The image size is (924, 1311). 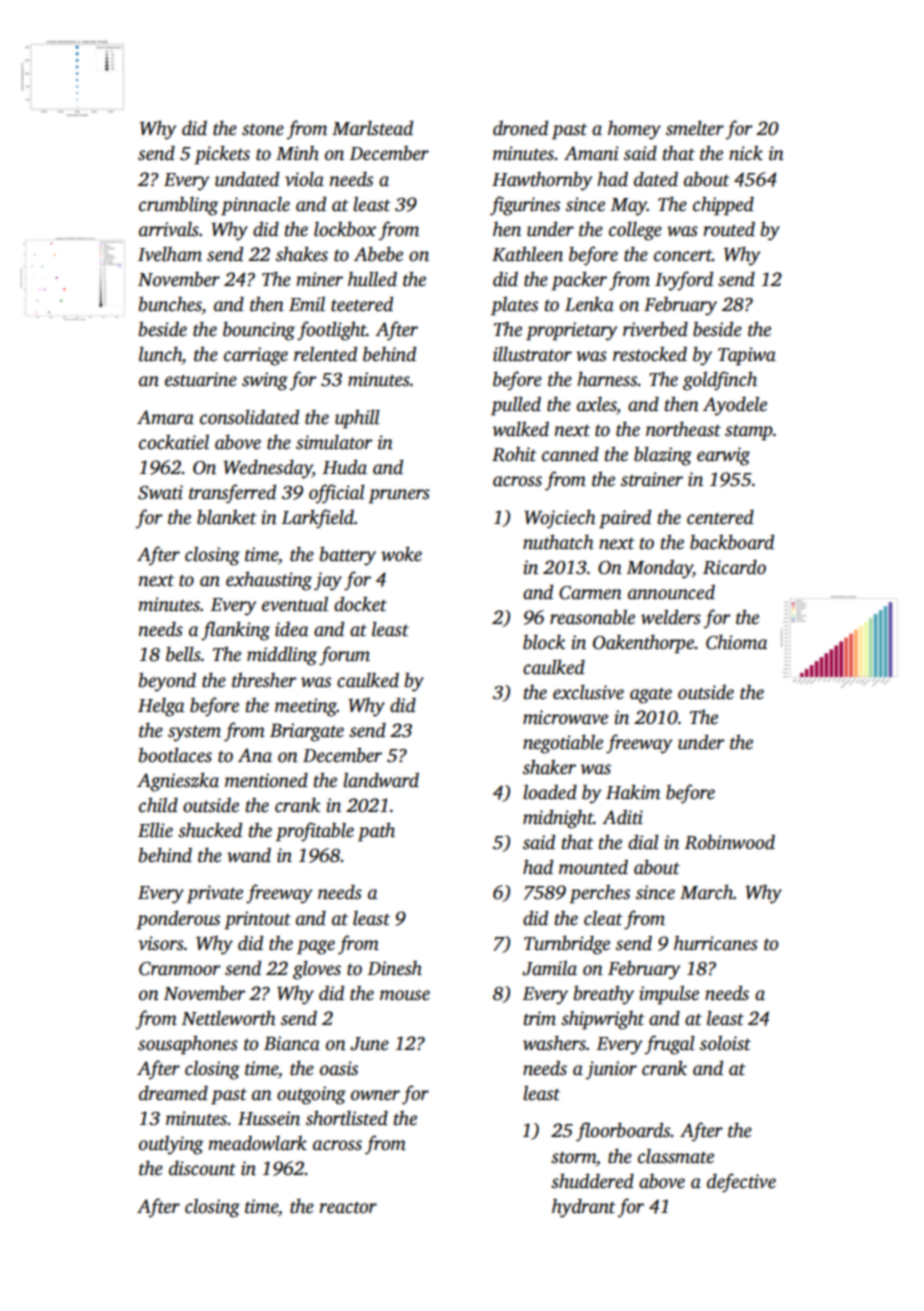 What do you see at coordinates (520, 128) in the screenshot?
I see `droned` at bounding box center [520, 128].
